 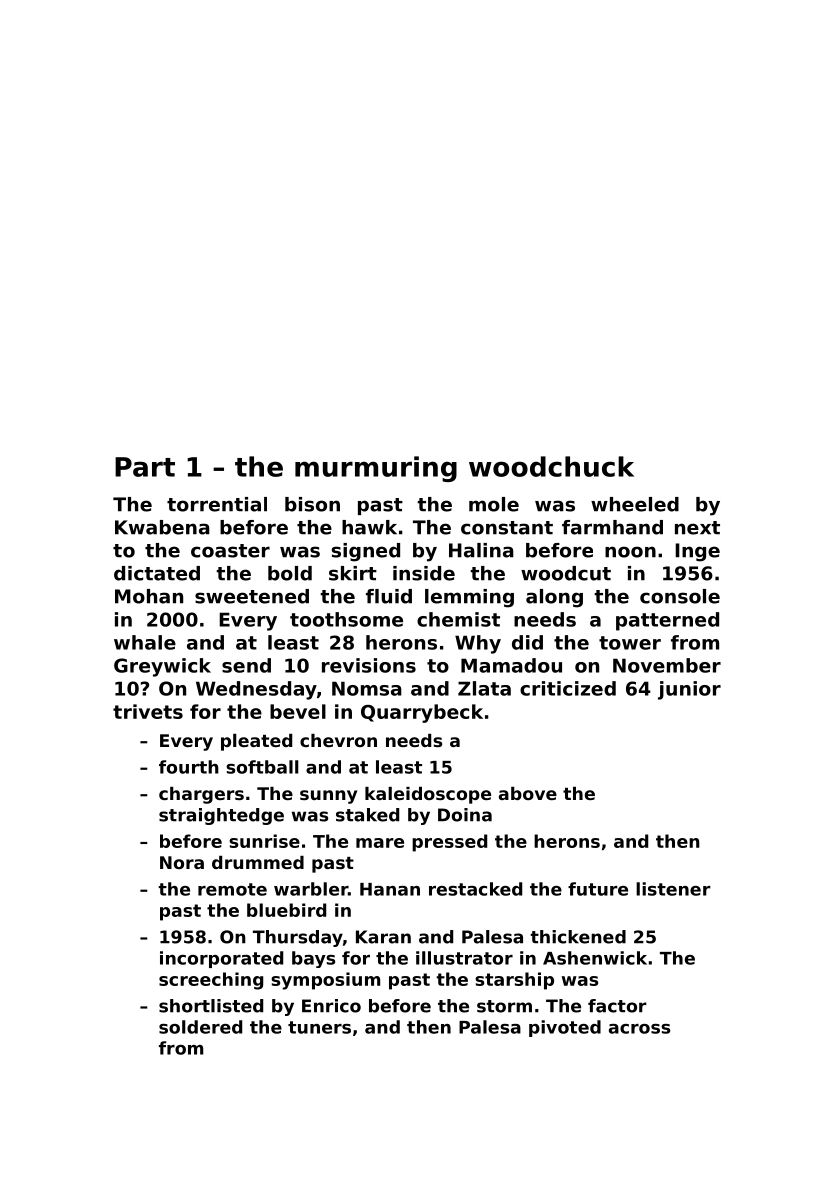 I want to click on wheeled, so click(x=635, y=504).
